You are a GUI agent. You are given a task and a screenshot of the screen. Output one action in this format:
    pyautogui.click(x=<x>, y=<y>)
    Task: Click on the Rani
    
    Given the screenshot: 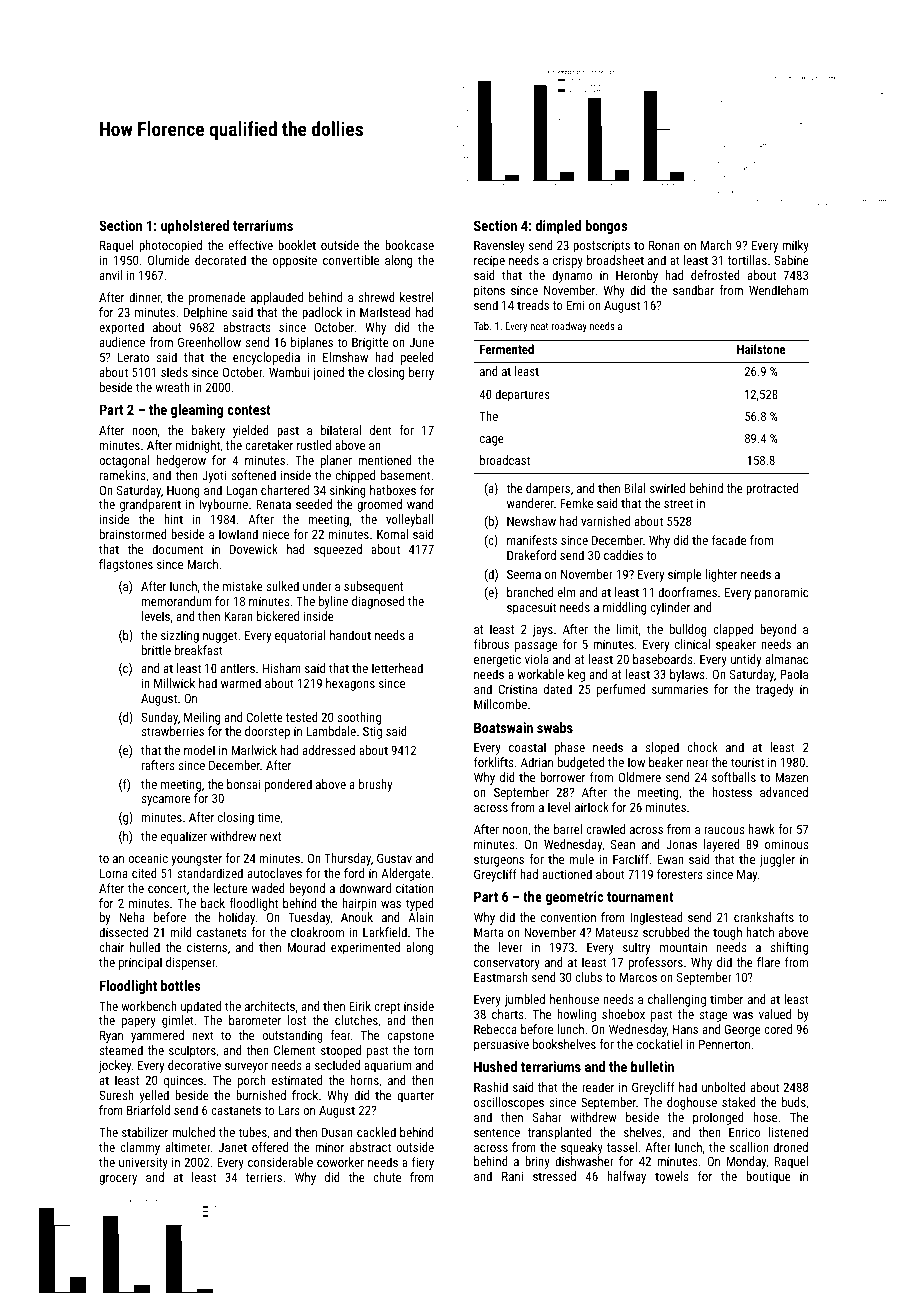 What is the action you would take?
    pyautogui.click(x=512, y=1176)
